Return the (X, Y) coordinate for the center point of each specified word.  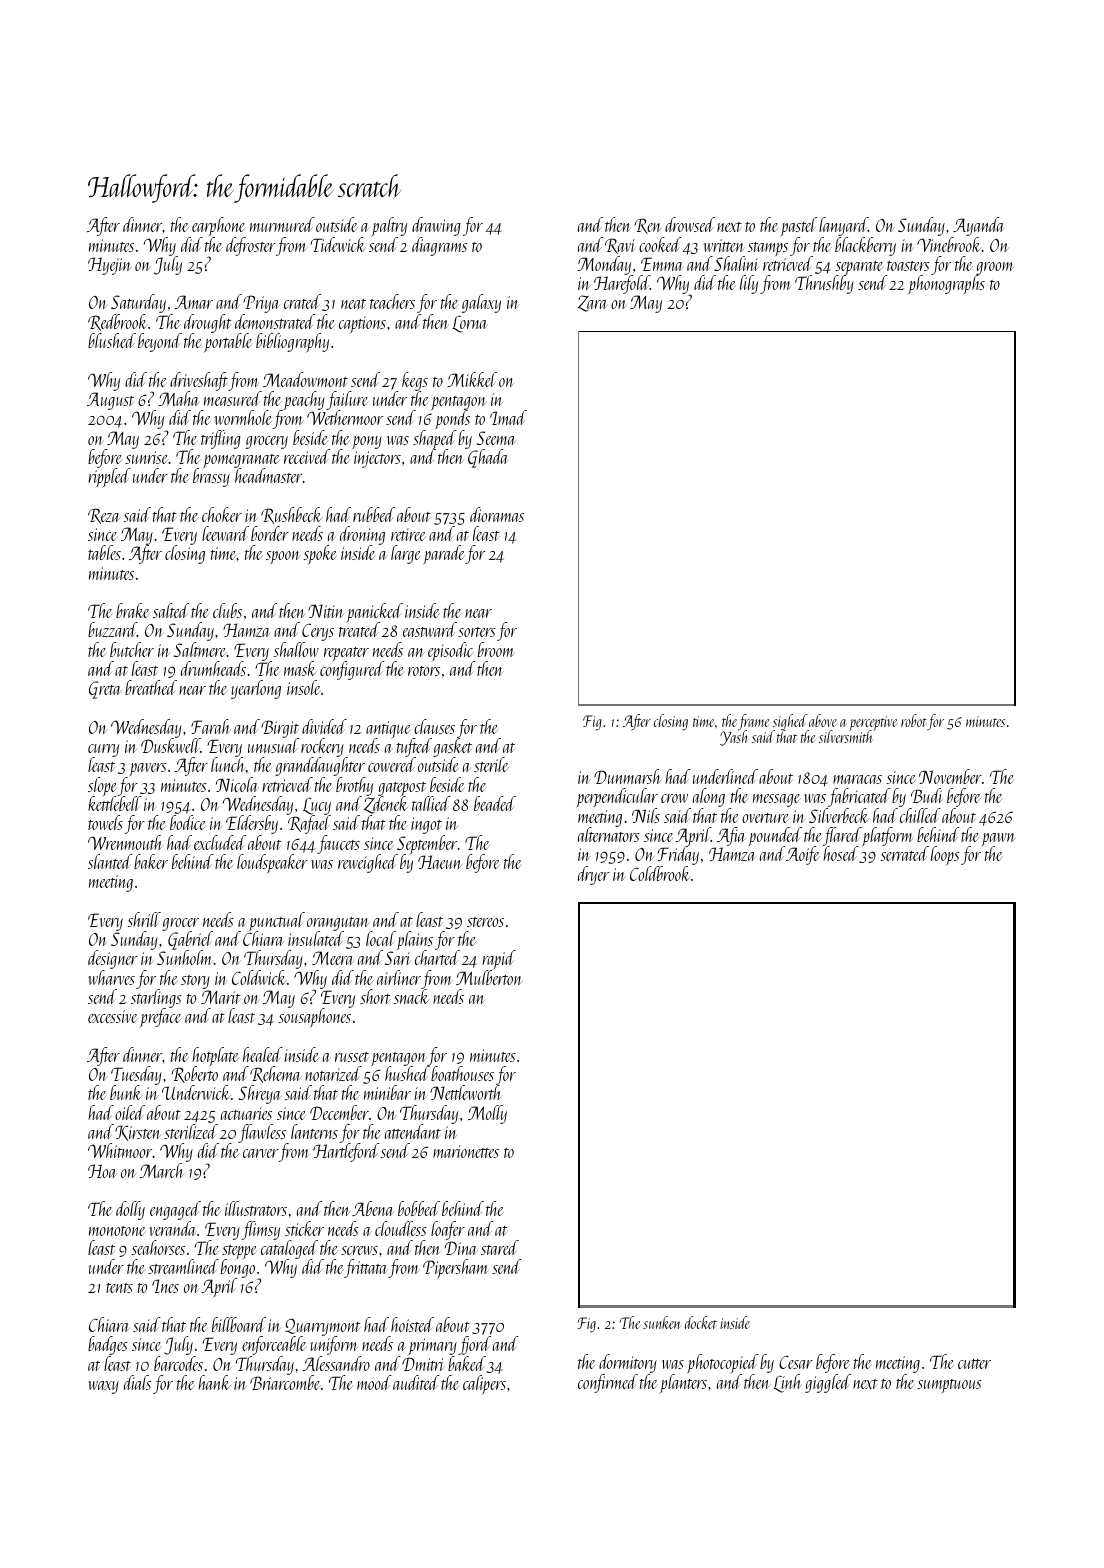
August (110, 401)
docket (701, 1322)
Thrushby (824, 285)
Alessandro (336, 1363)
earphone (219, 227)
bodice (187, 822)
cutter (974, 1364)
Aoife (803, 856)
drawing (436, 226)
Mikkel (472, 379)
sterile (491, 764)
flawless (263, 1134)
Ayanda (978, 226)
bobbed (419, 1208)
